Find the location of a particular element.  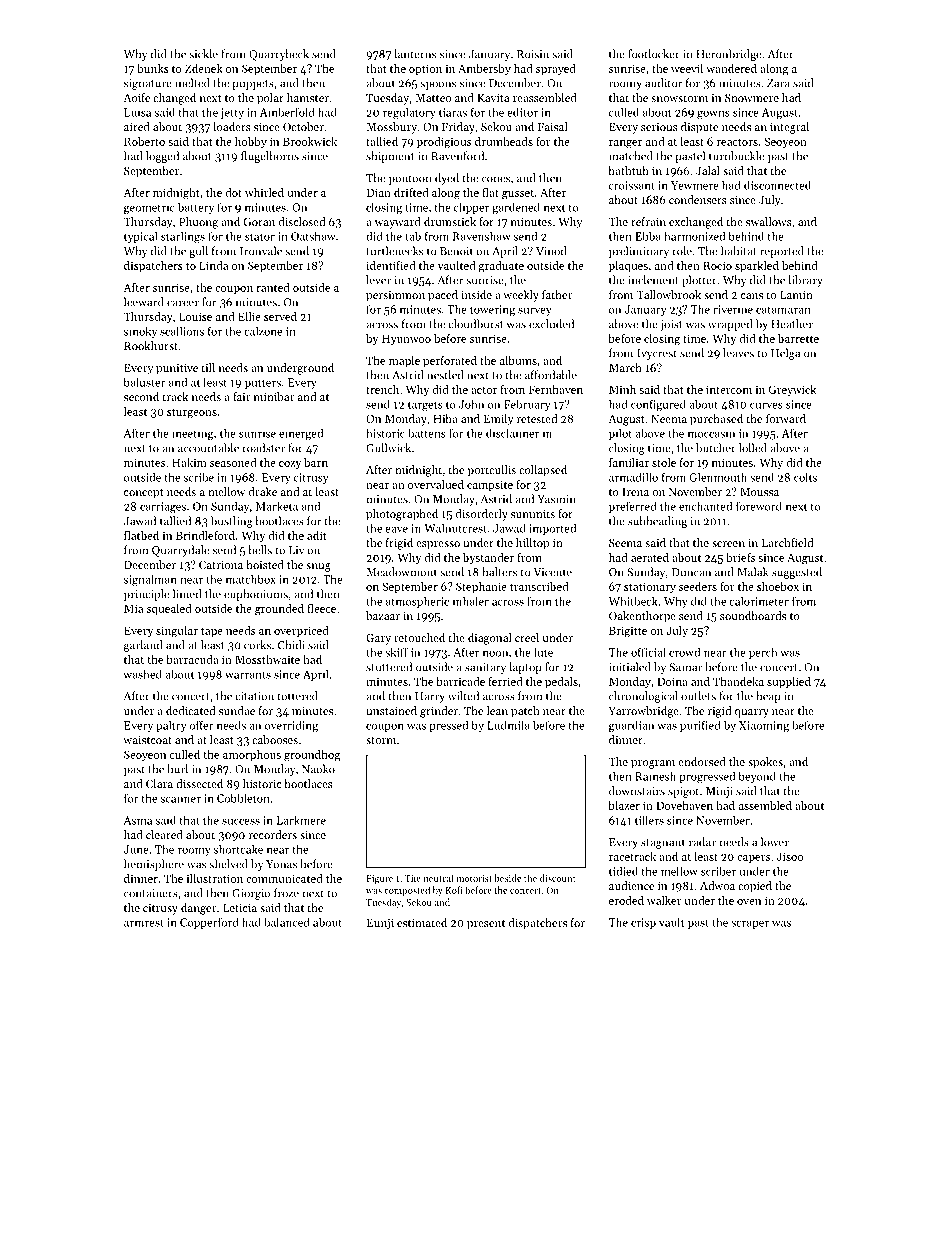

Yasmin is located at coordinates (556, 499).
